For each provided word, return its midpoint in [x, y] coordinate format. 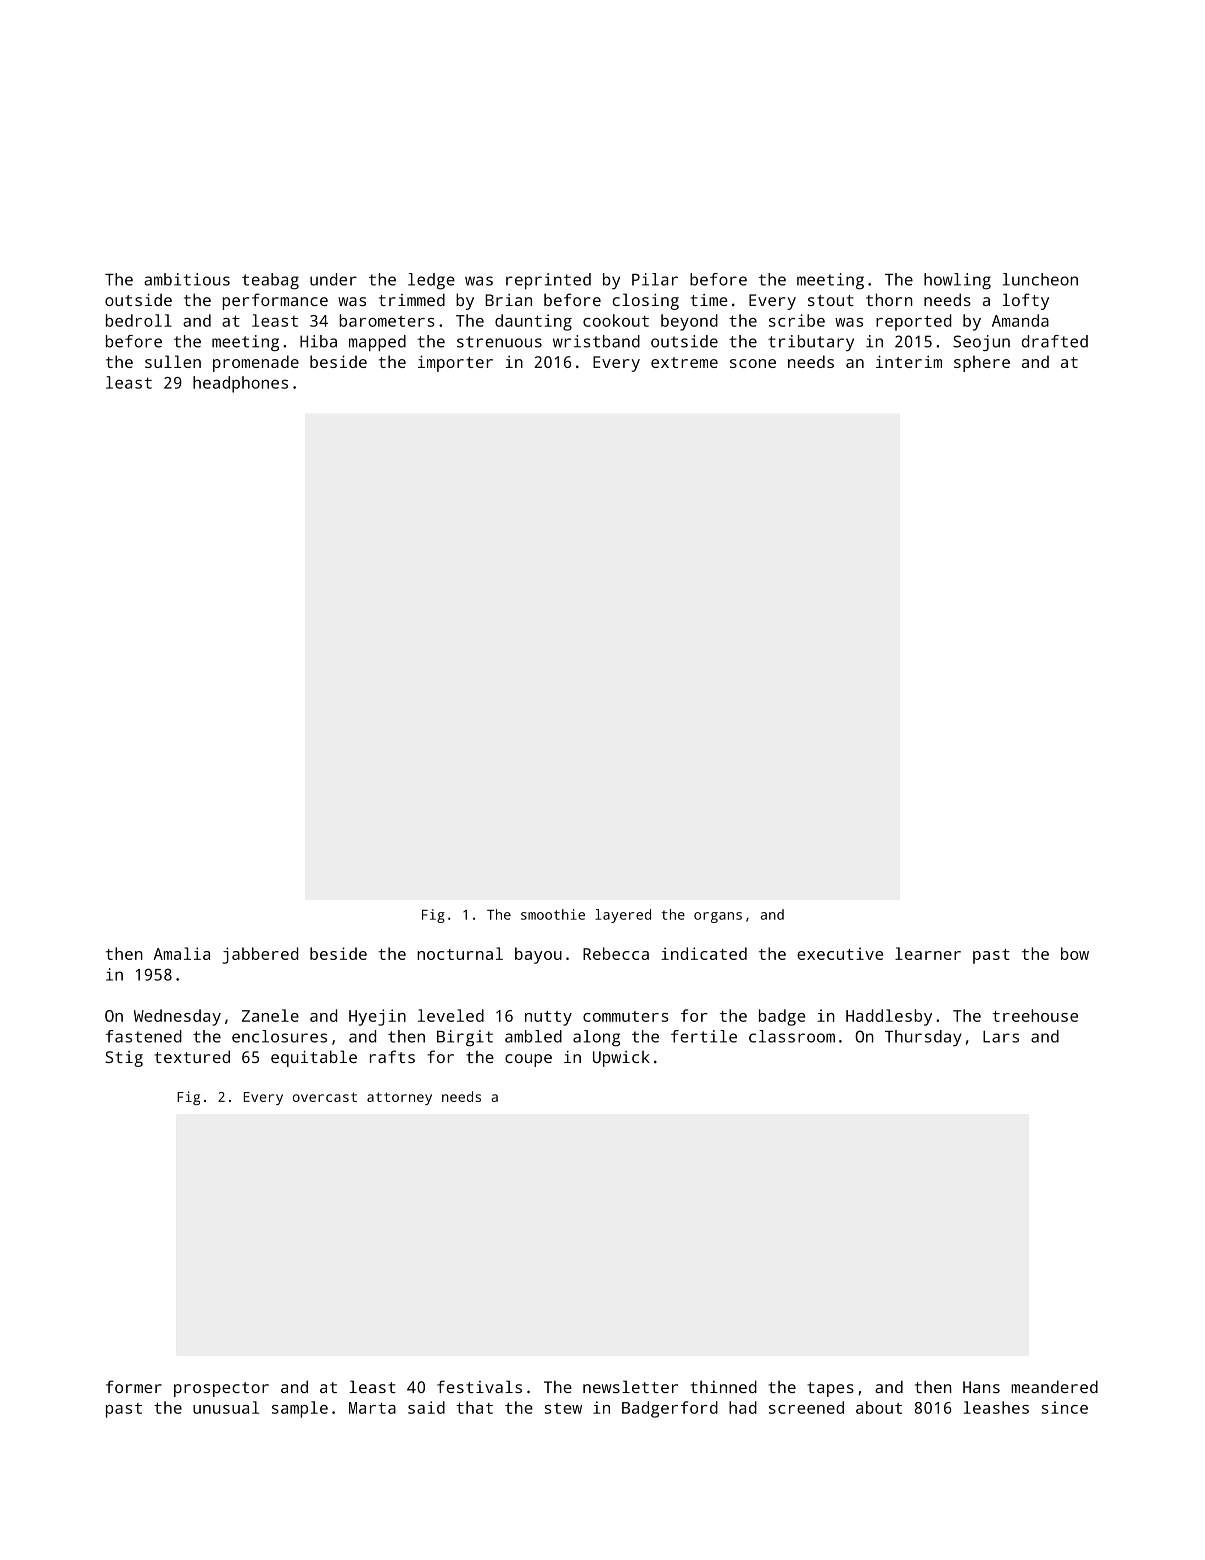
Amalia [181, 953]
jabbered [260, 955]
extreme [684, 362]
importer [455, 363]
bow [1075, 953]
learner [928, 953]
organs [718, 917]
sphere [982, 363]
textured [192, 1056]
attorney [399, 1098]
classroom [792, 1036]
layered [623, 916]
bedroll [139, 320]
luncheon [1040, 279]
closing [645, 301]
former [134, 1386]
